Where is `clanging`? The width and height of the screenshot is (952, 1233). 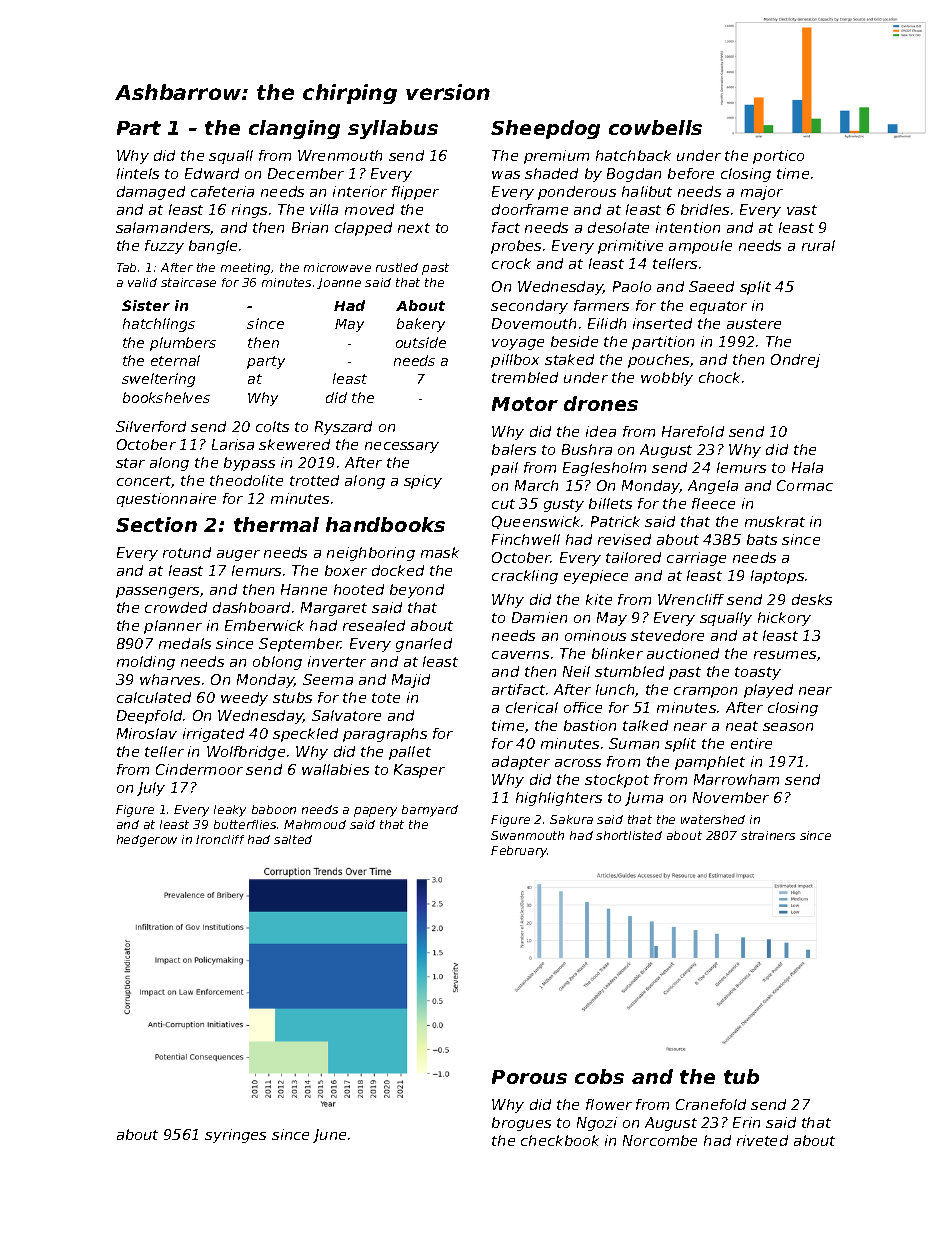 clanging is located at coordinates (294, 129).
